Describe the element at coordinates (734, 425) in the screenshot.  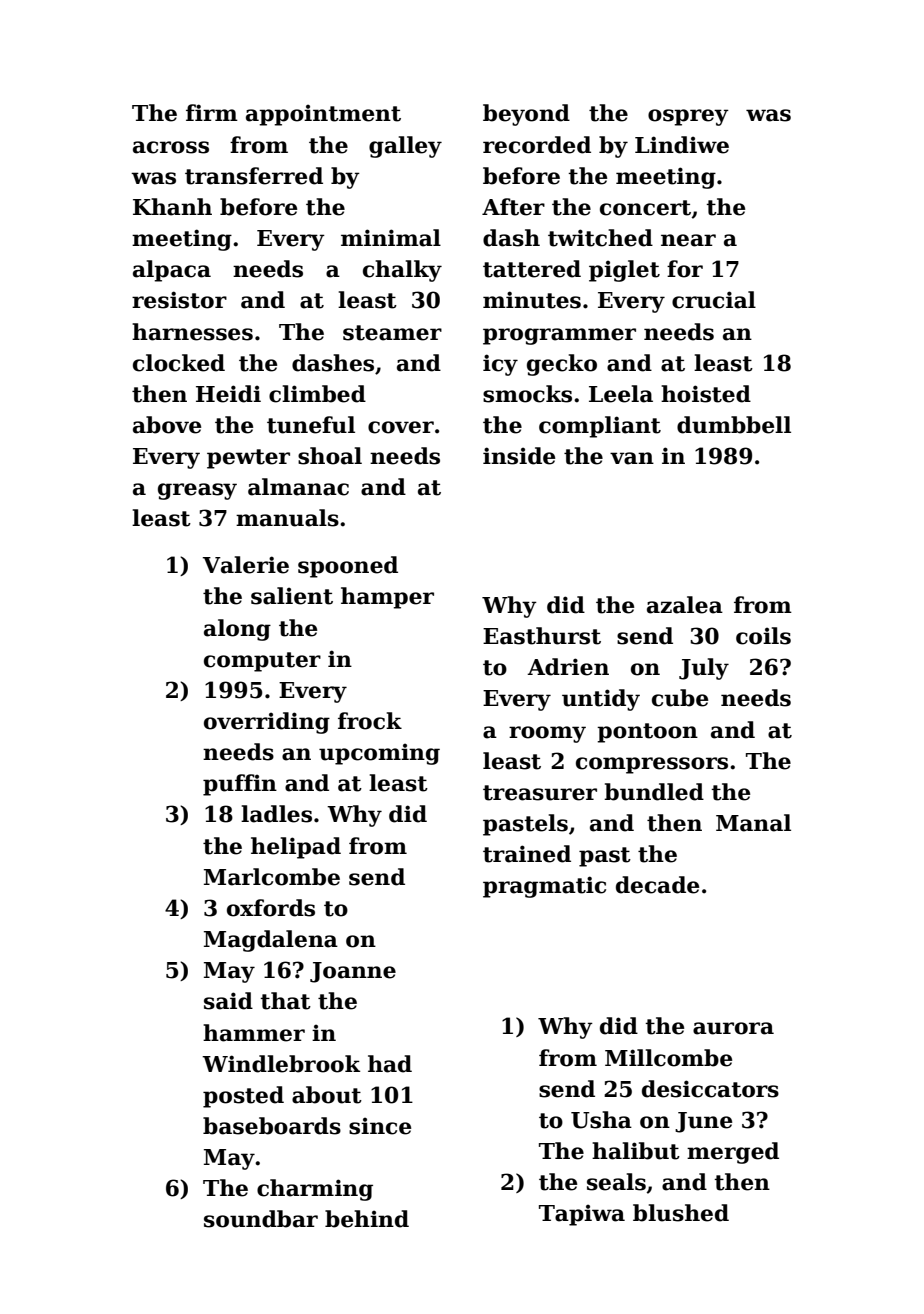
I see `dumbbell` at that location.
